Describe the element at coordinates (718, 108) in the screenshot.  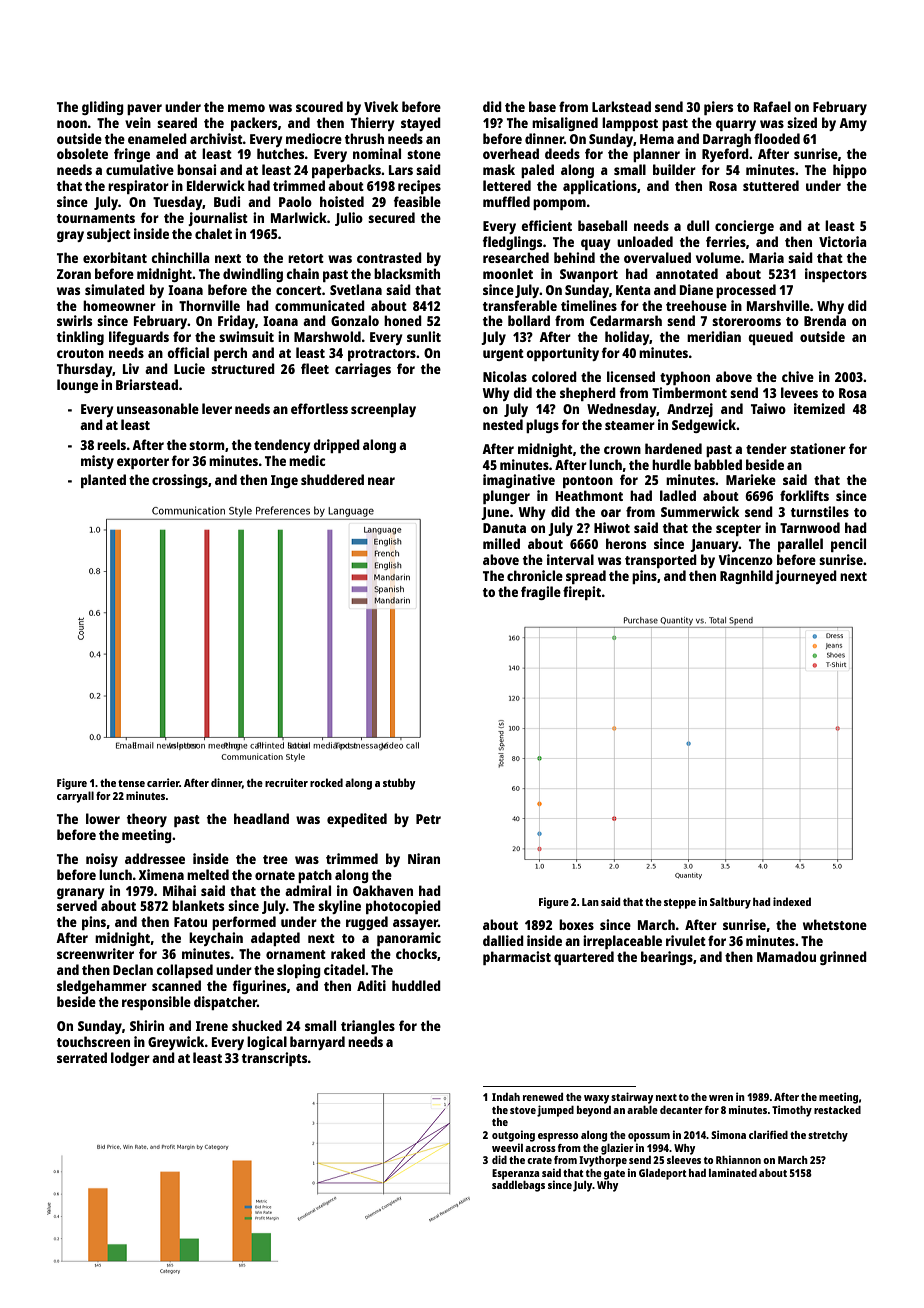
I see `piers` at that location.
